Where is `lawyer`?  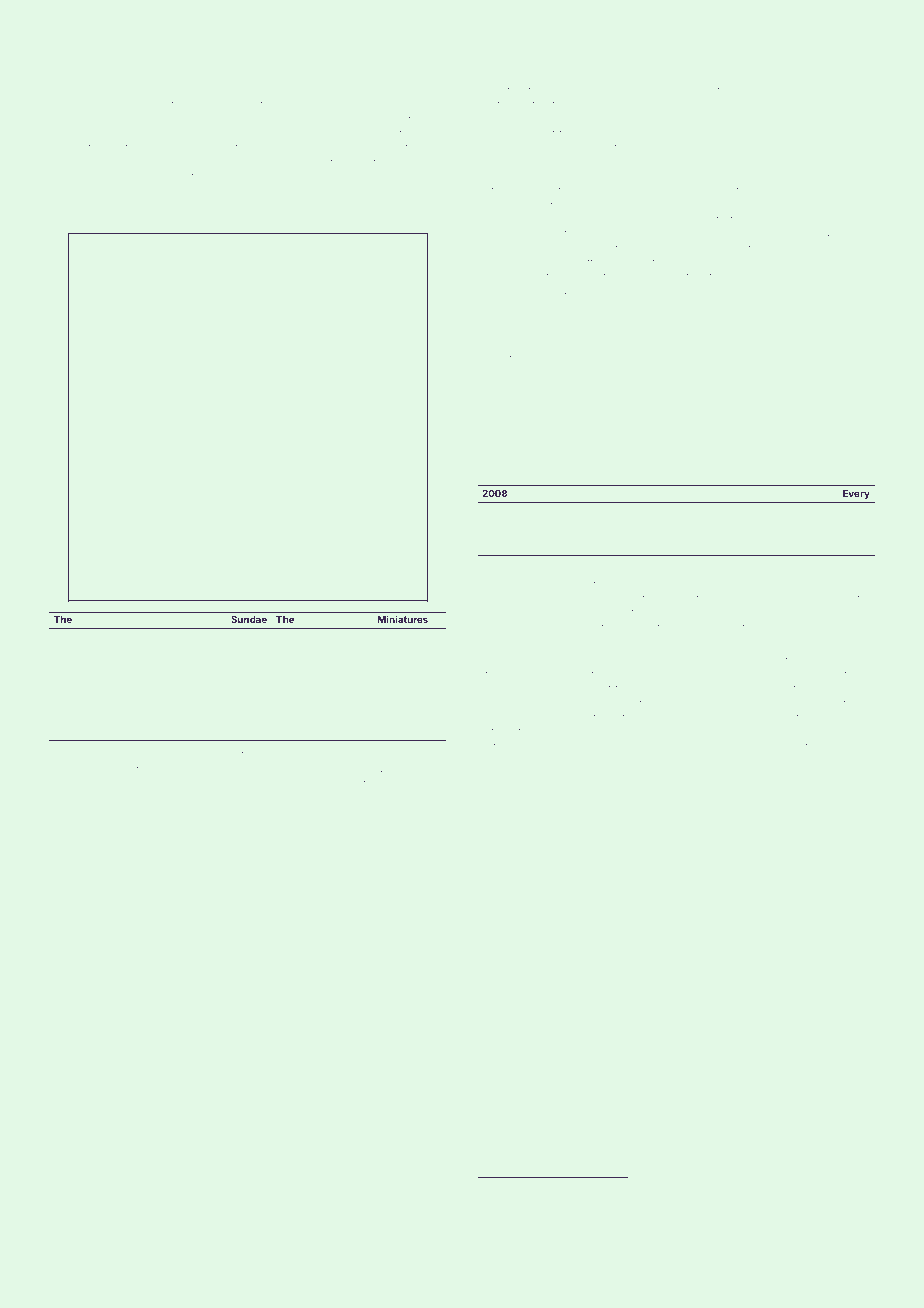
lawyer is located at coordinates (135, 93).
